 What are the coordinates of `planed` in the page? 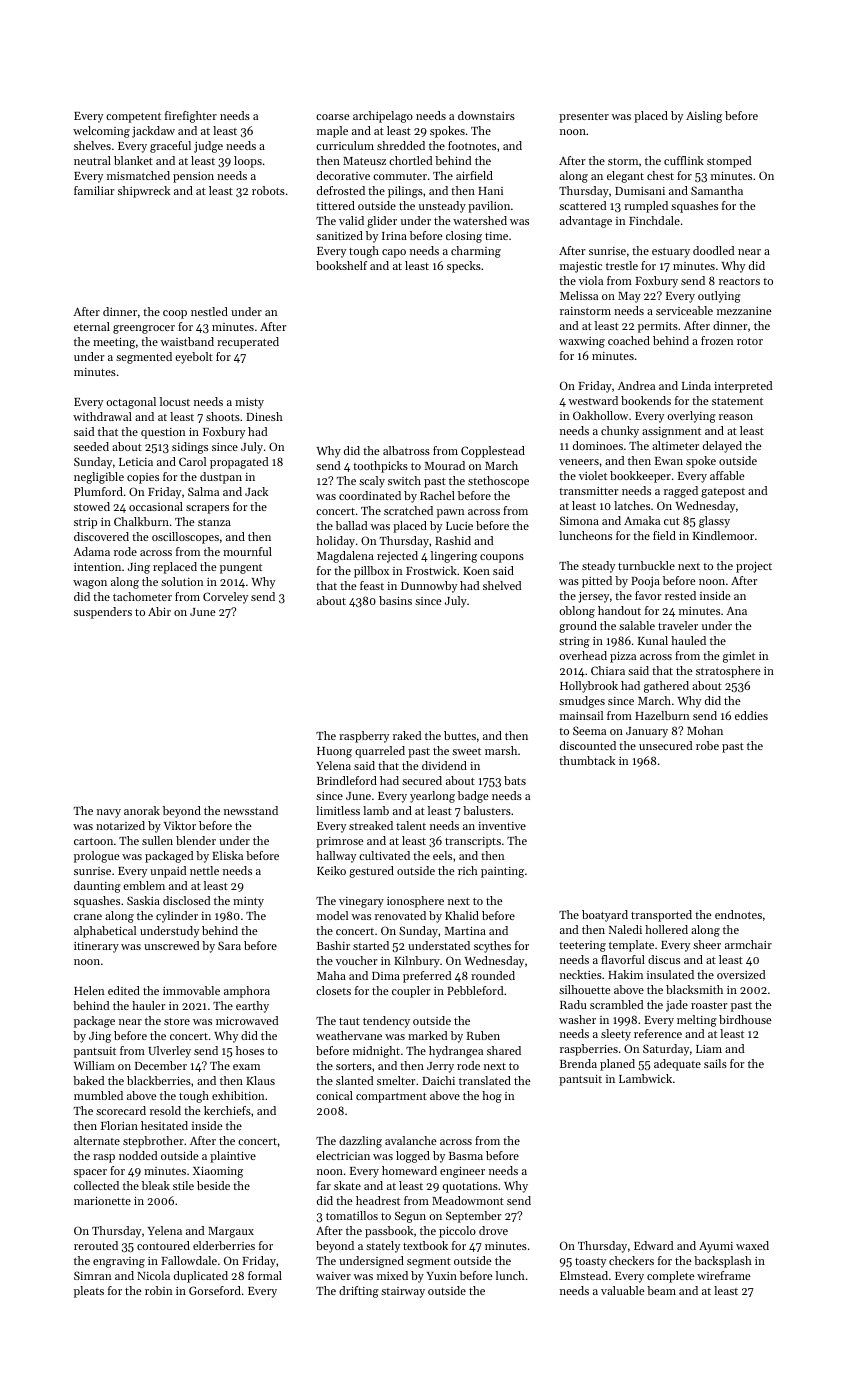 It's located at (617, 1065).
